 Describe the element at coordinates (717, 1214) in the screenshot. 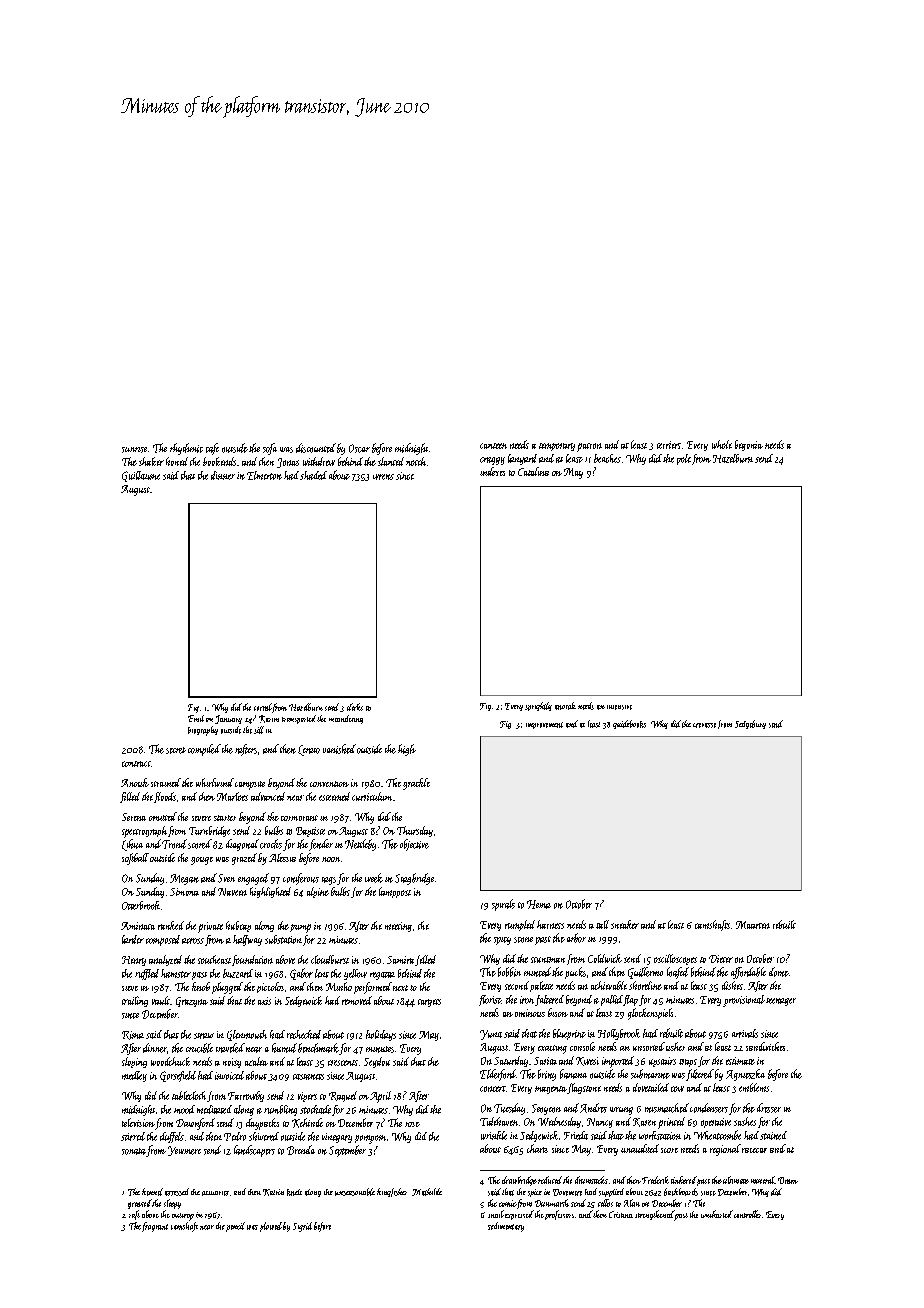

I see `uncharted` at that location.
